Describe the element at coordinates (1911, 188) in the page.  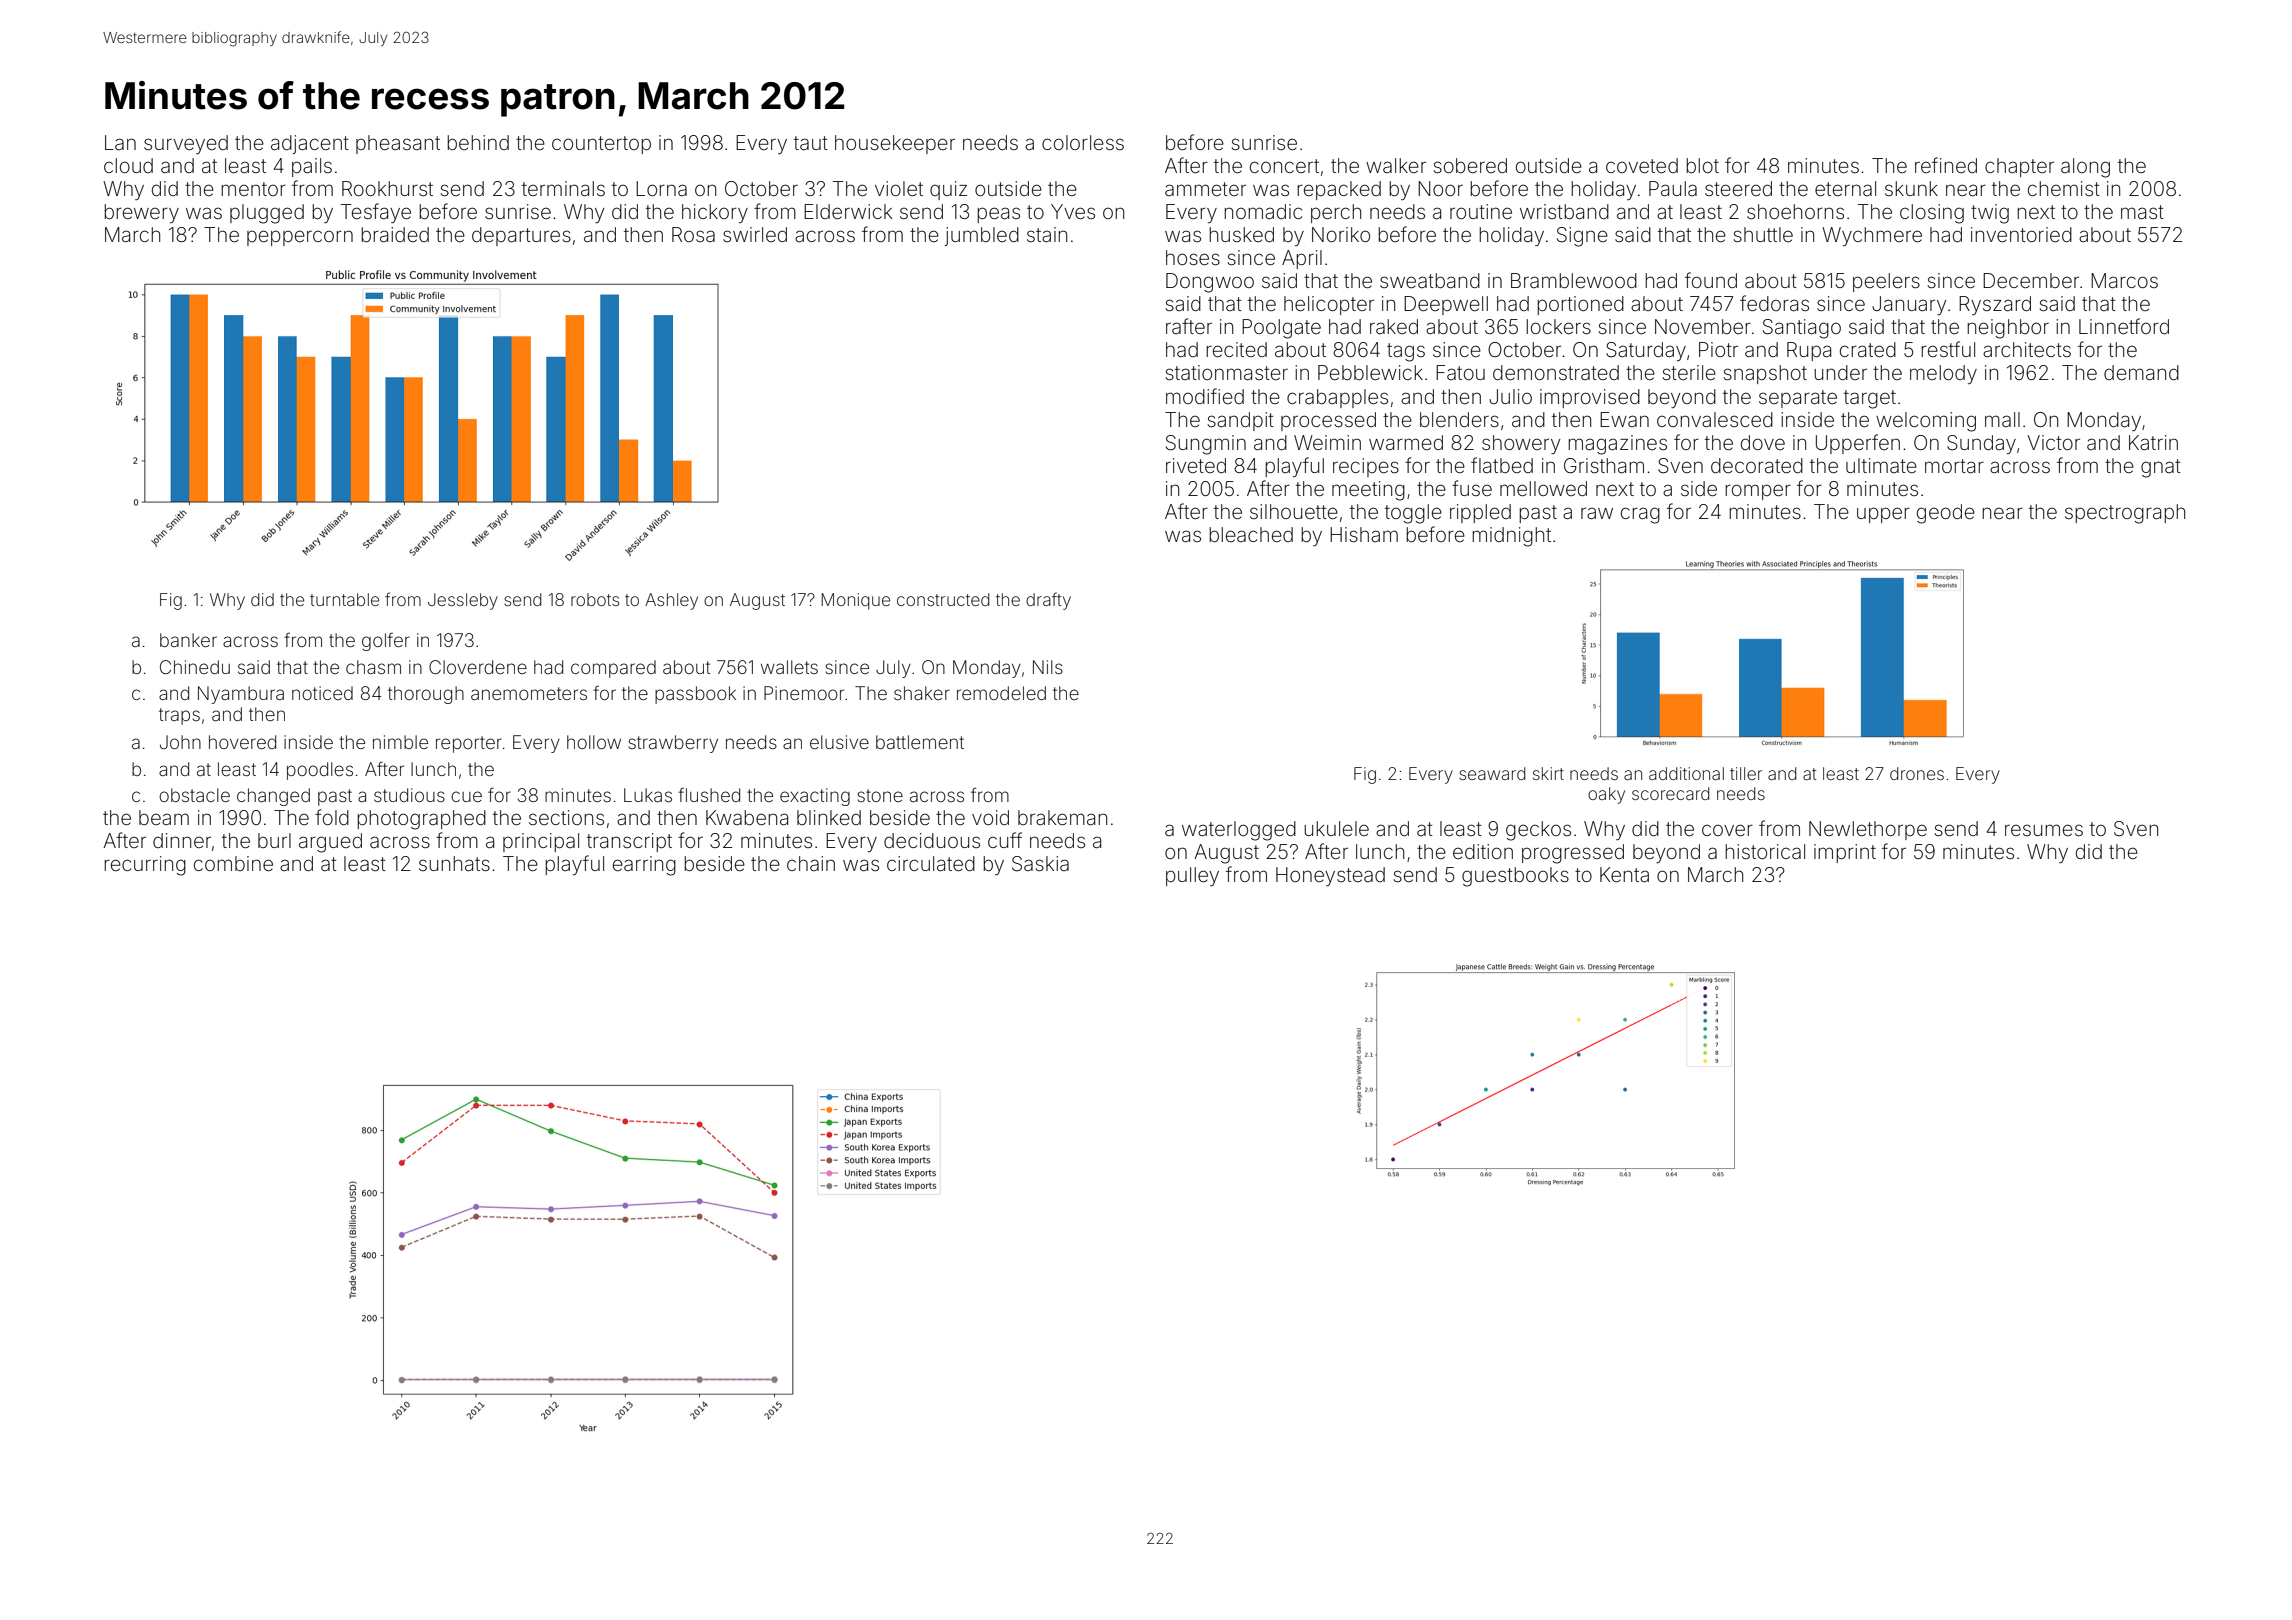
I see `skunk` at that location.
